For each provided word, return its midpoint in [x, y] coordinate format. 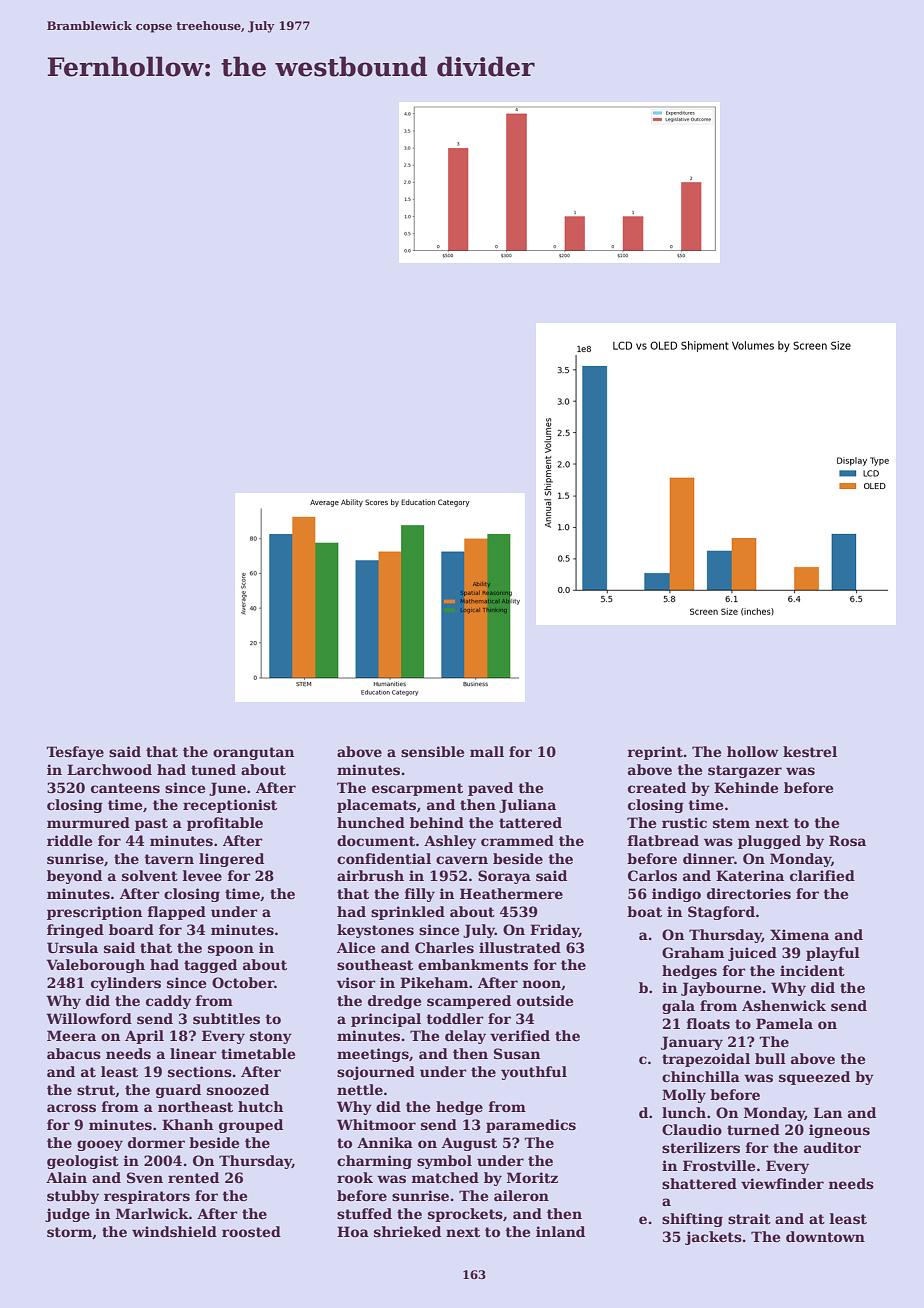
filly [420, 895]
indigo [676, 895]
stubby [73, 1197]
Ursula [72, 947]
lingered [231, 860]
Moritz [532, 1177]
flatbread [663, 840]
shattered [699, 1183]
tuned [213, 769]
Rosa [847, 840]
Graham [693, 952]
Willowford [89, 1018]
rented [193, 1177]
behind [437, 822]
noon [542, 984]
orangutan [253, 753]
